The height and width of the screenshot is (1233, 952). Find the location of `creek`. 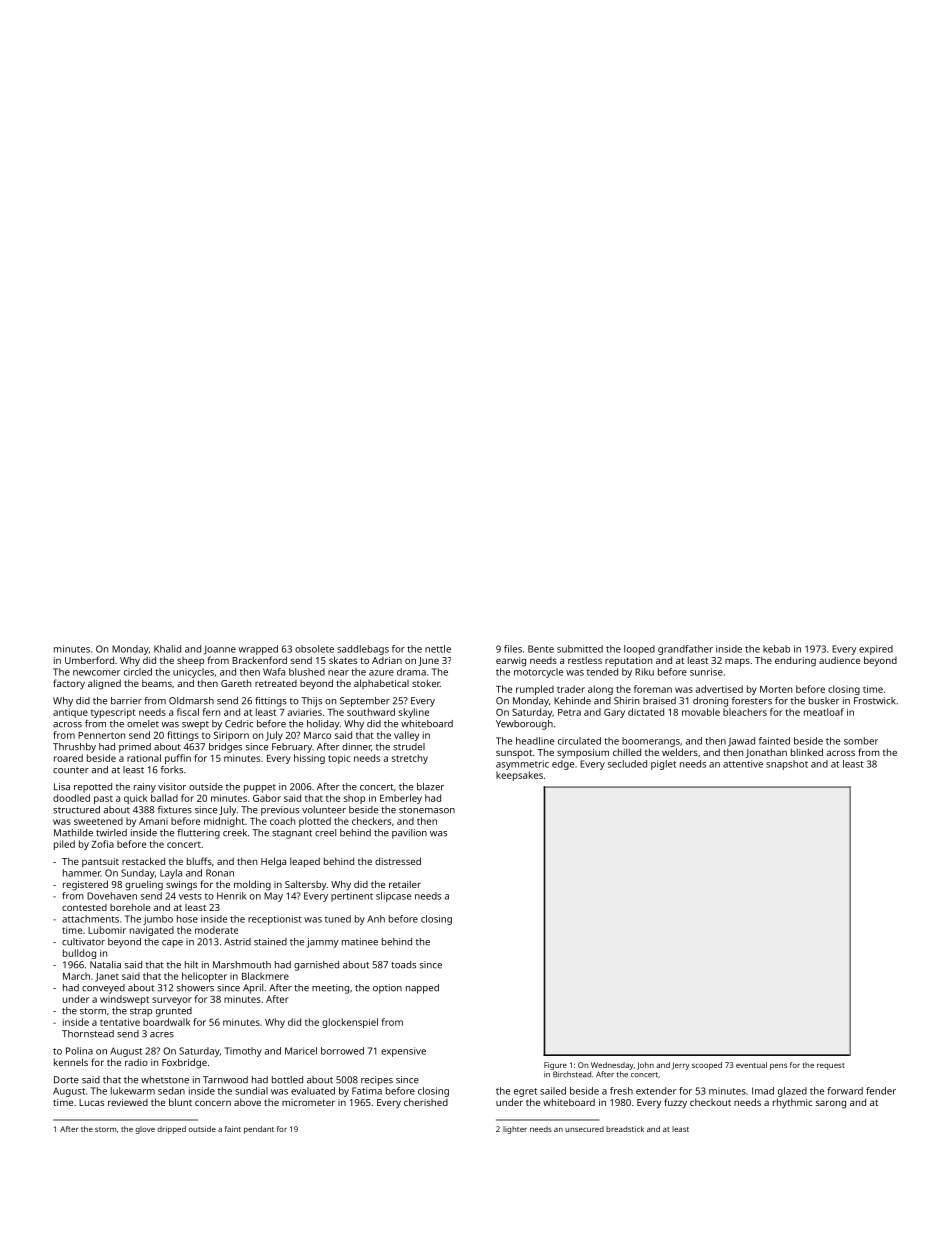

creek is located at coordinates (235, 833).
